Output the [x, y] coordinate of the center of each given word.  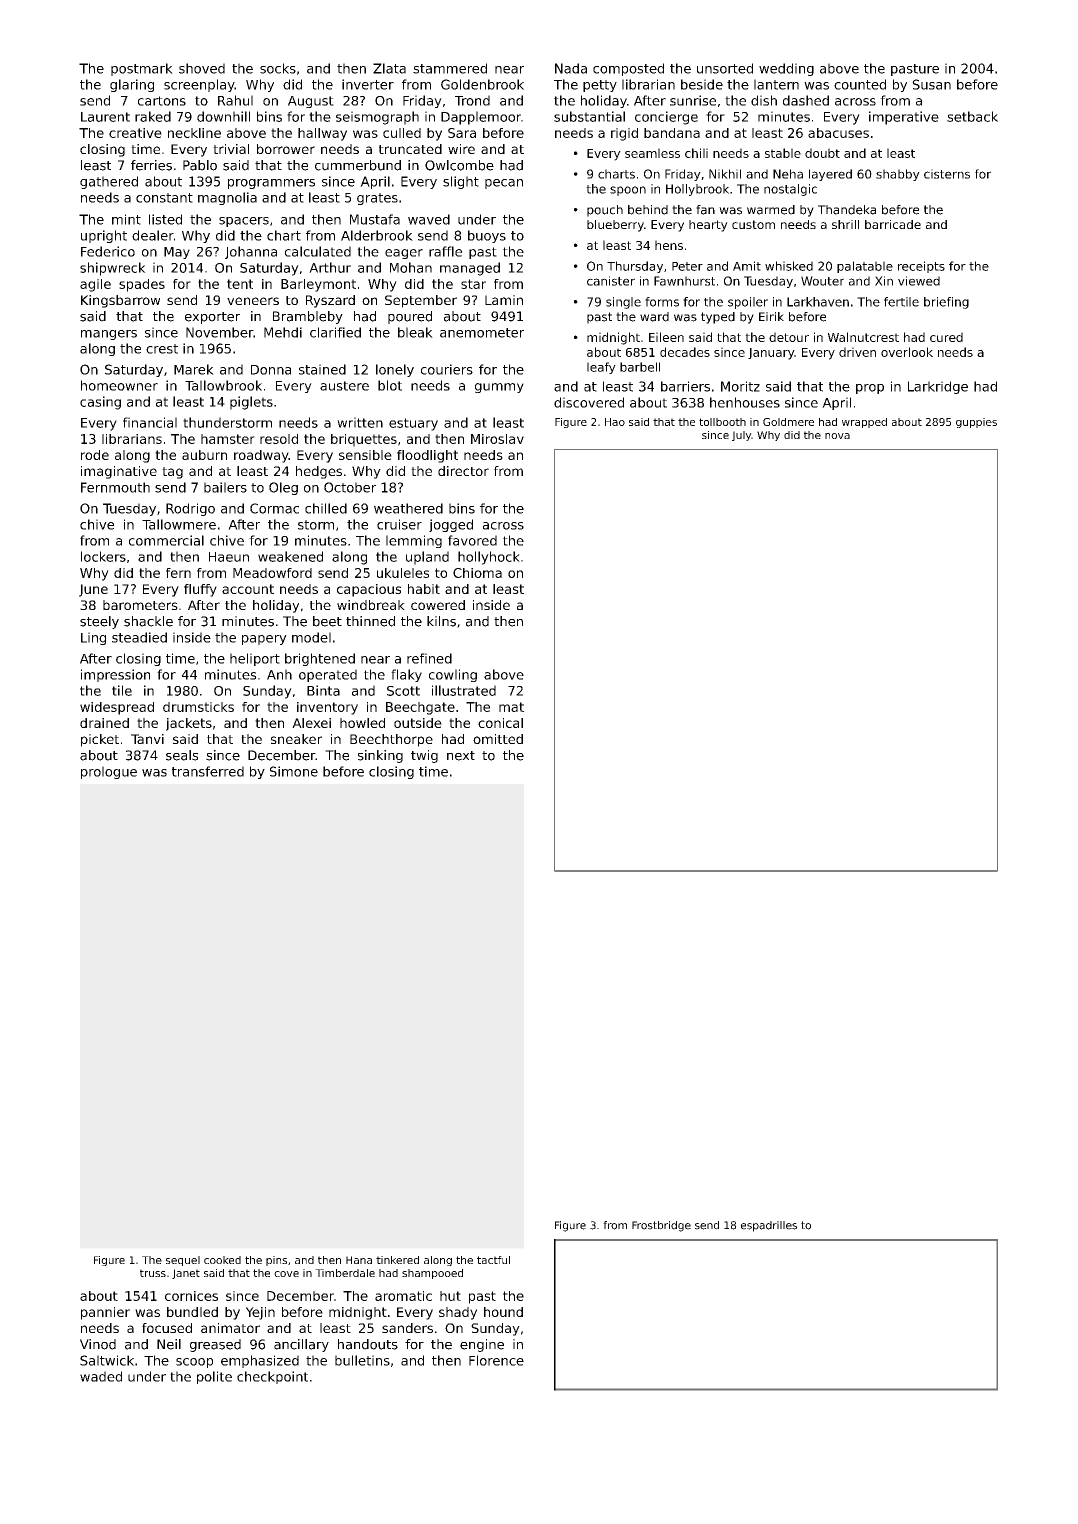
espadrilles [769, 1226]
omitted [498, 739]
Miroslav [497, 439]
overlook [907, 352]
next [461, 756]
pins [276, 1261]
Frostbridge [661, 1226]
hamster [228, 439]
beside [702, 84]
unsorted [725, 68]
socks [278, 68]
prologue [109, 772]
